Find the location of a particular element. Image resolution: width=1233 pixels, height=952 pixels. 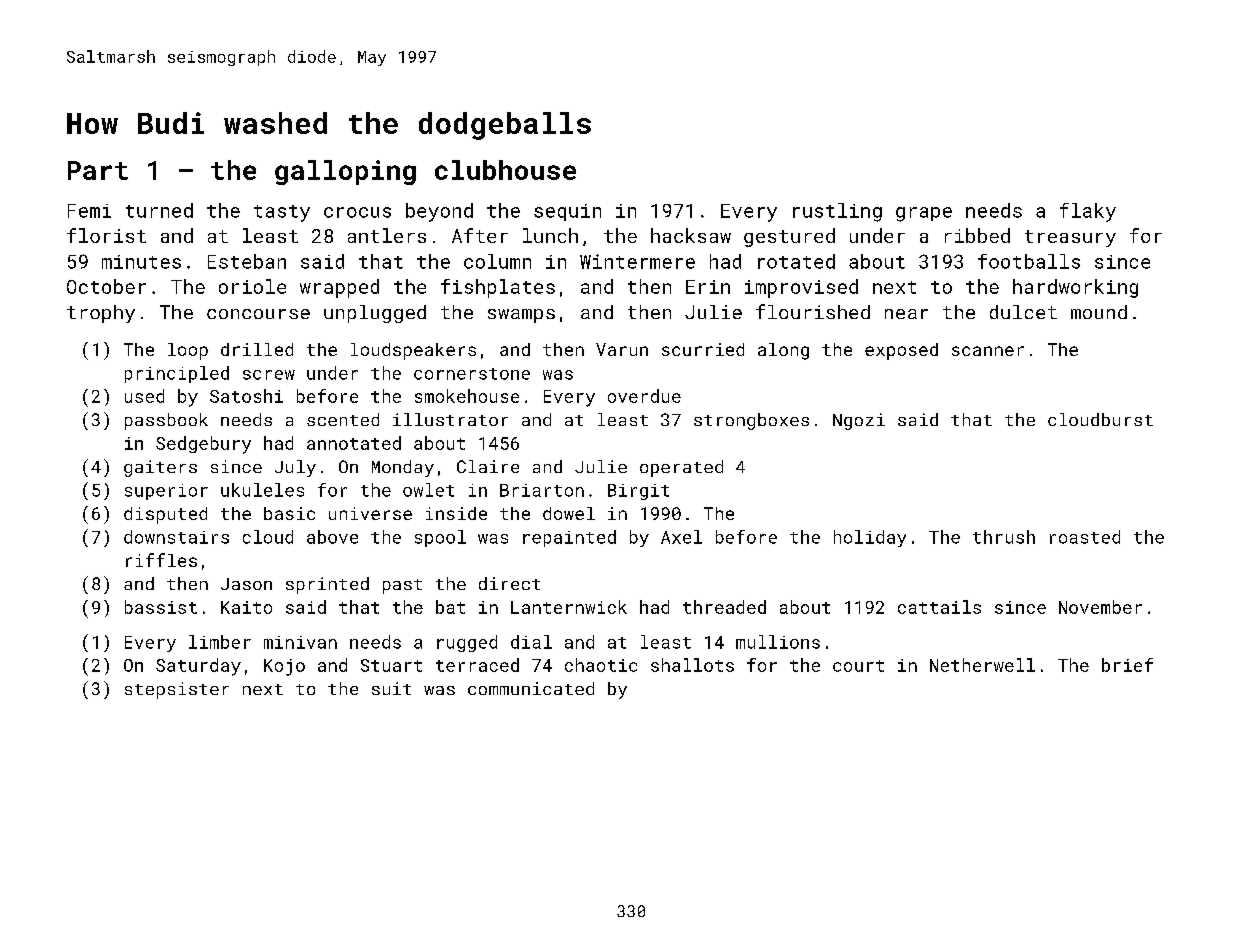

Part is located at coordinates (98, 170).
